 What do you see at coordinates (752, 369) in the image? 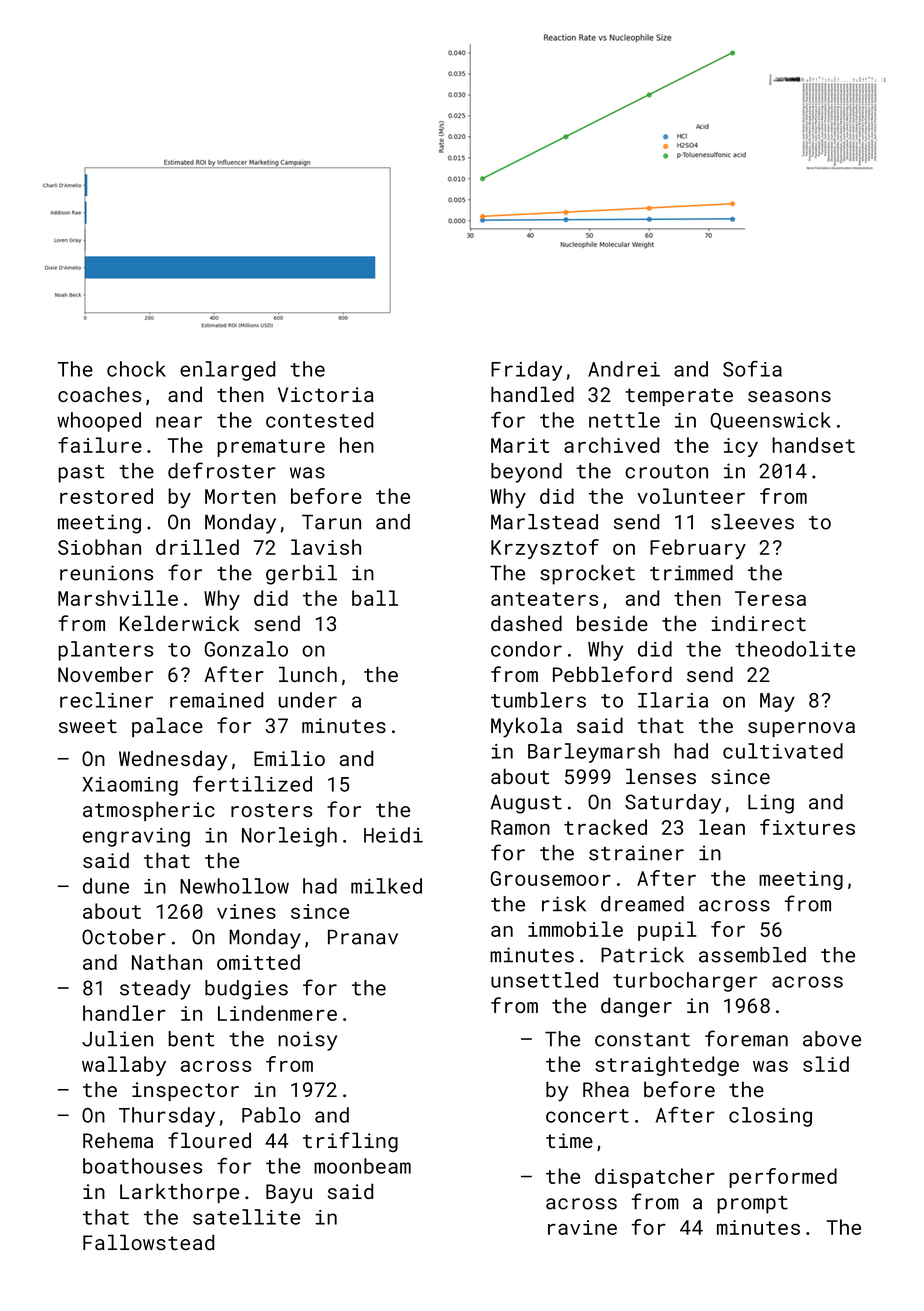
I see `Sofia` at bounding box center [752, 369].
